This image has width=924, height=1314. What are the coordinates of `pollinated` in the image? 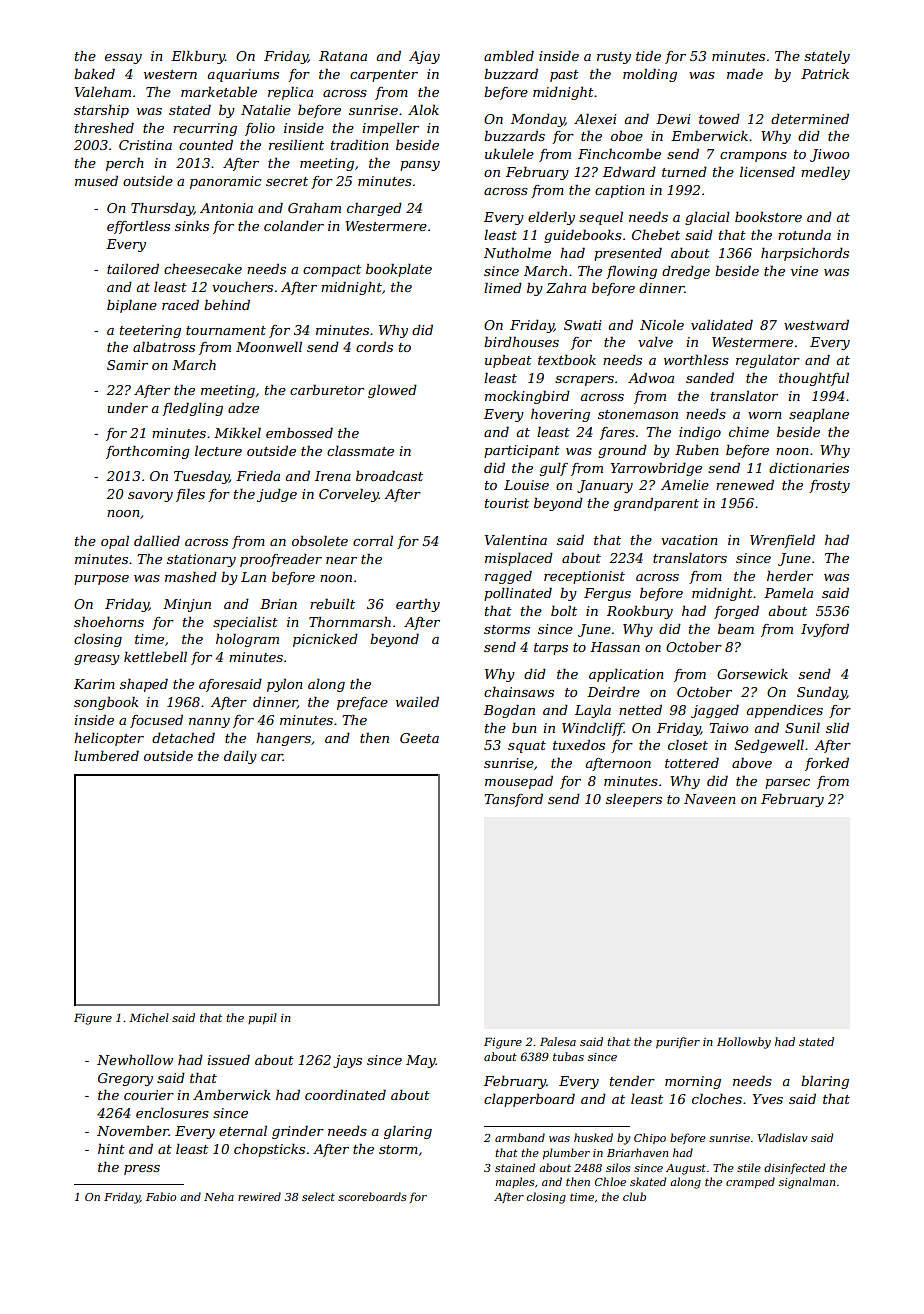 It's located at (518, 594).
